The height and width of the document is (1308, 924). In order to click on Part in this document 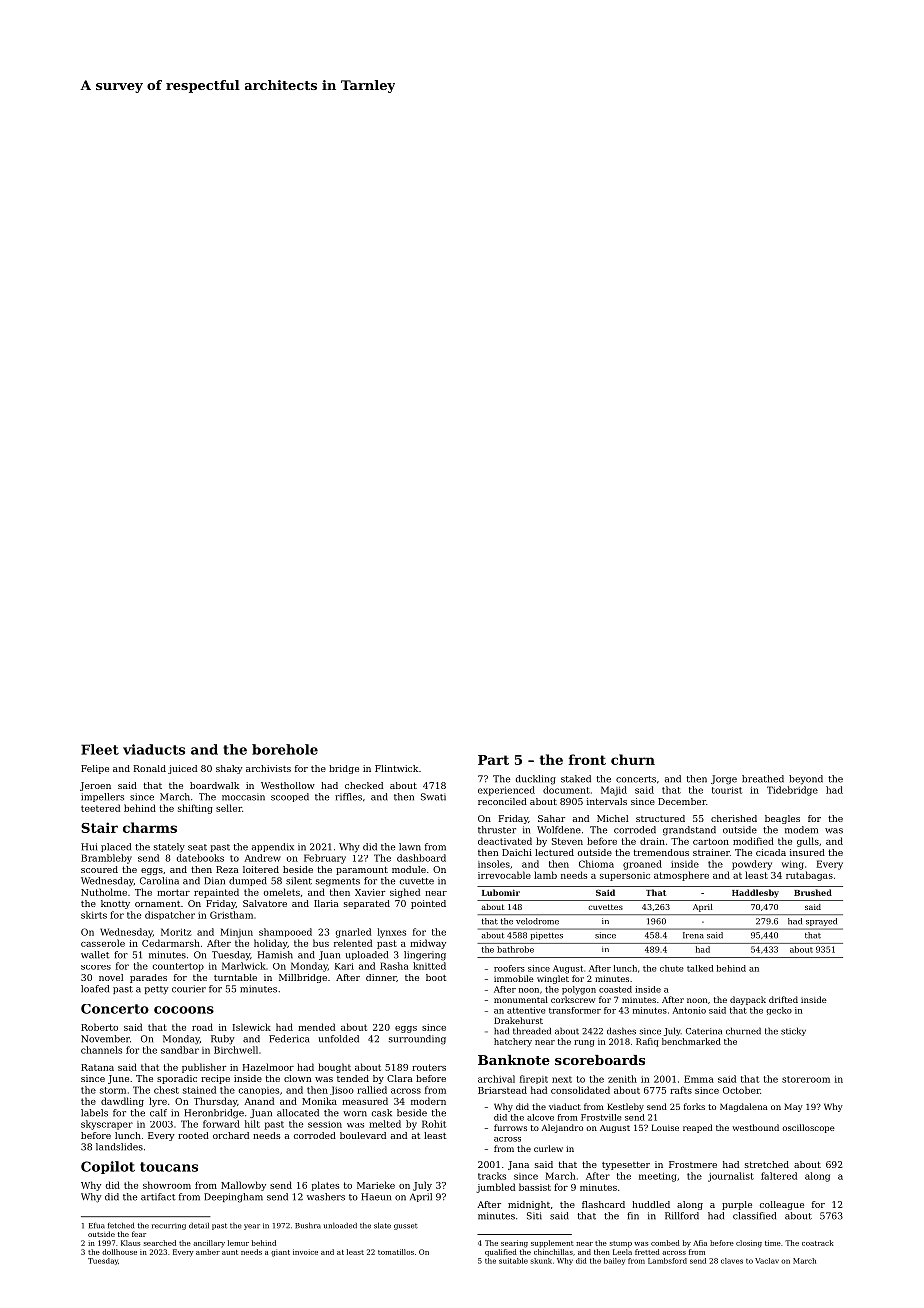, I will do `click(493, 760)`.
